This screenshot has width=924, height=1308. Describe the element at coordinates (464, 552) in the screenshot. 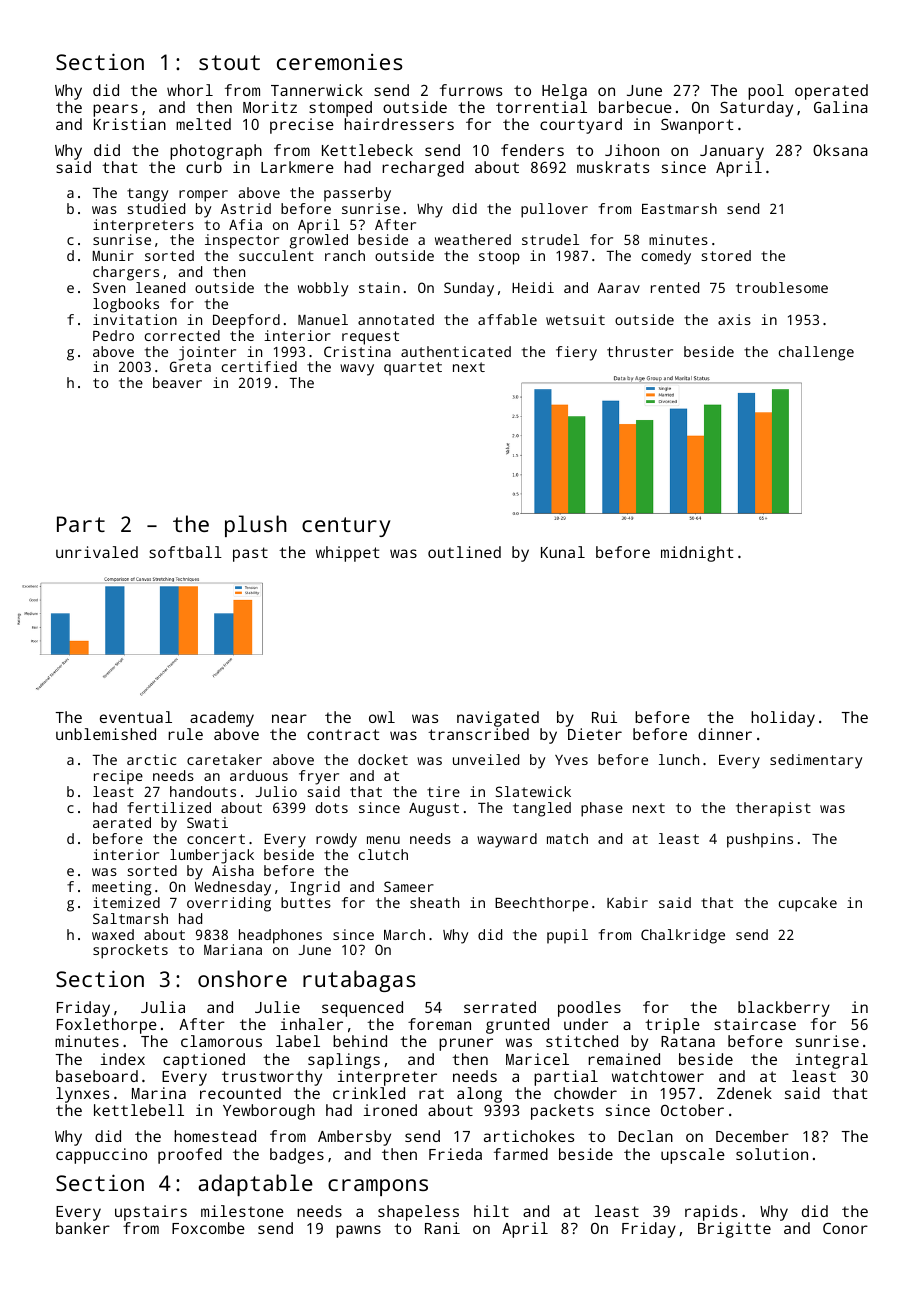

I see `outlined` at that location.
